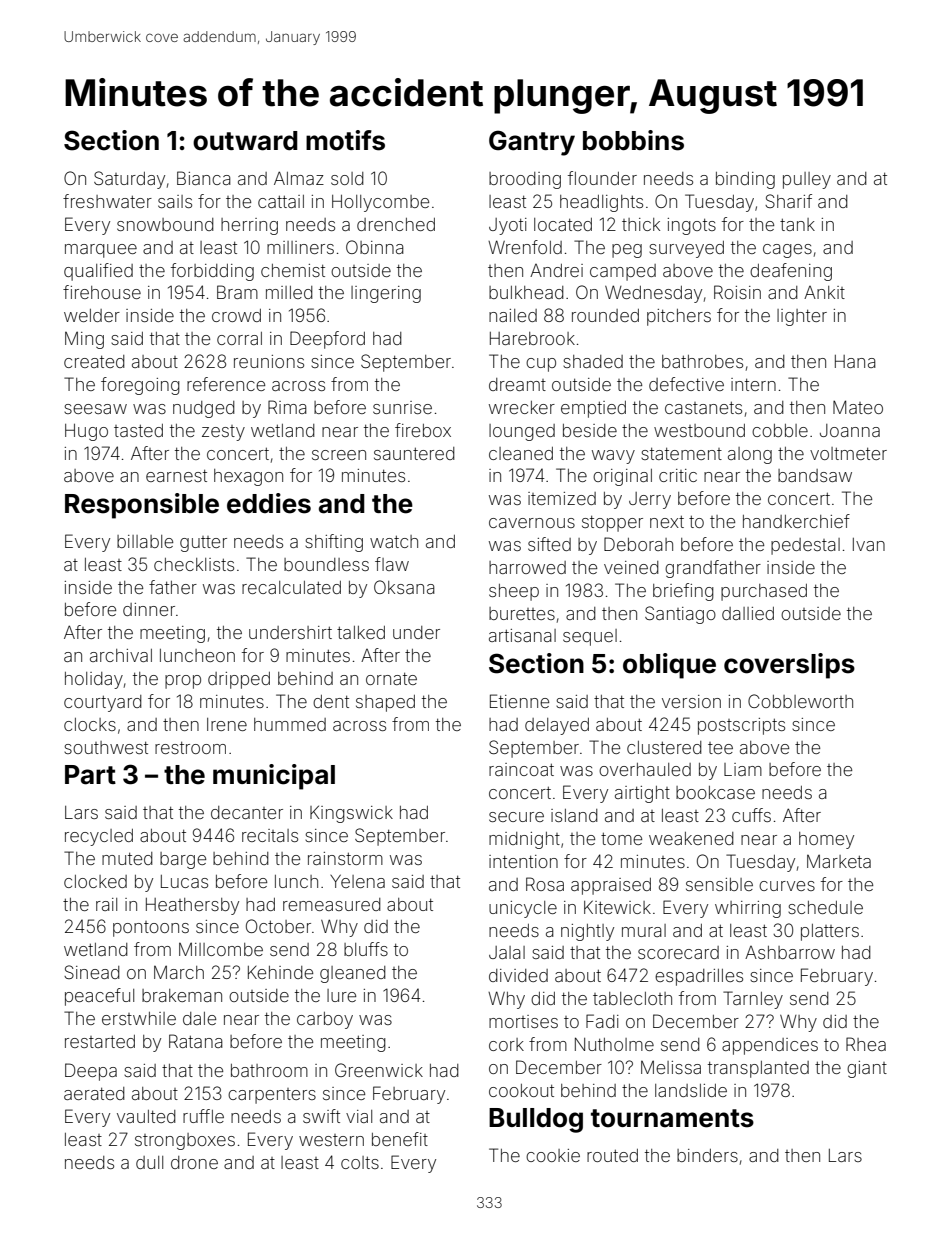 The width and height of the screenshot is (952, 1233). What do you see at coordinates (385, 703) in the screenshot?
I see `shaped` at bounding box center [385, 703].
